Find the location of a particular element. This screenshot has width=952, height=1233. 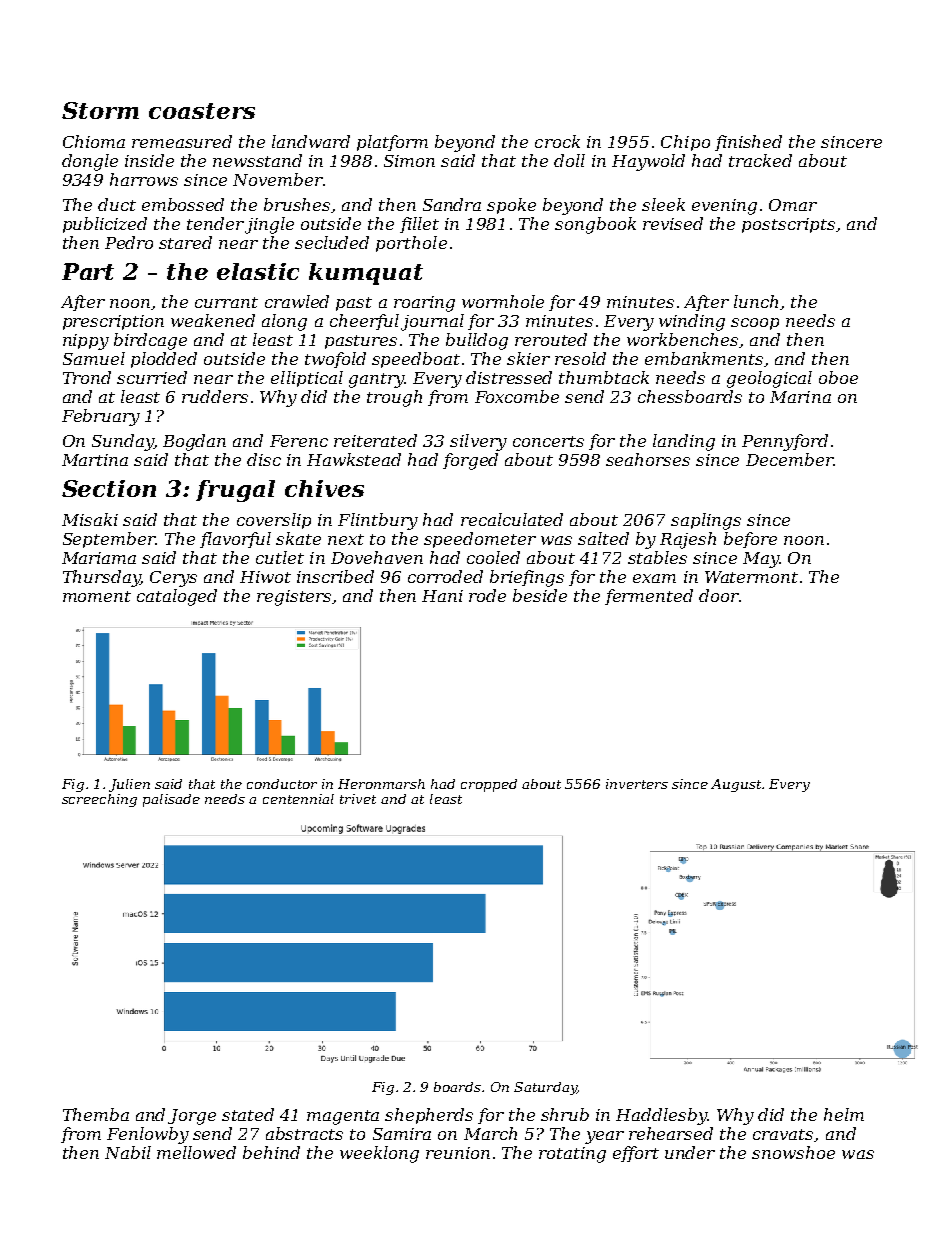

snowshoe is located at coordinates (793, 1152).
